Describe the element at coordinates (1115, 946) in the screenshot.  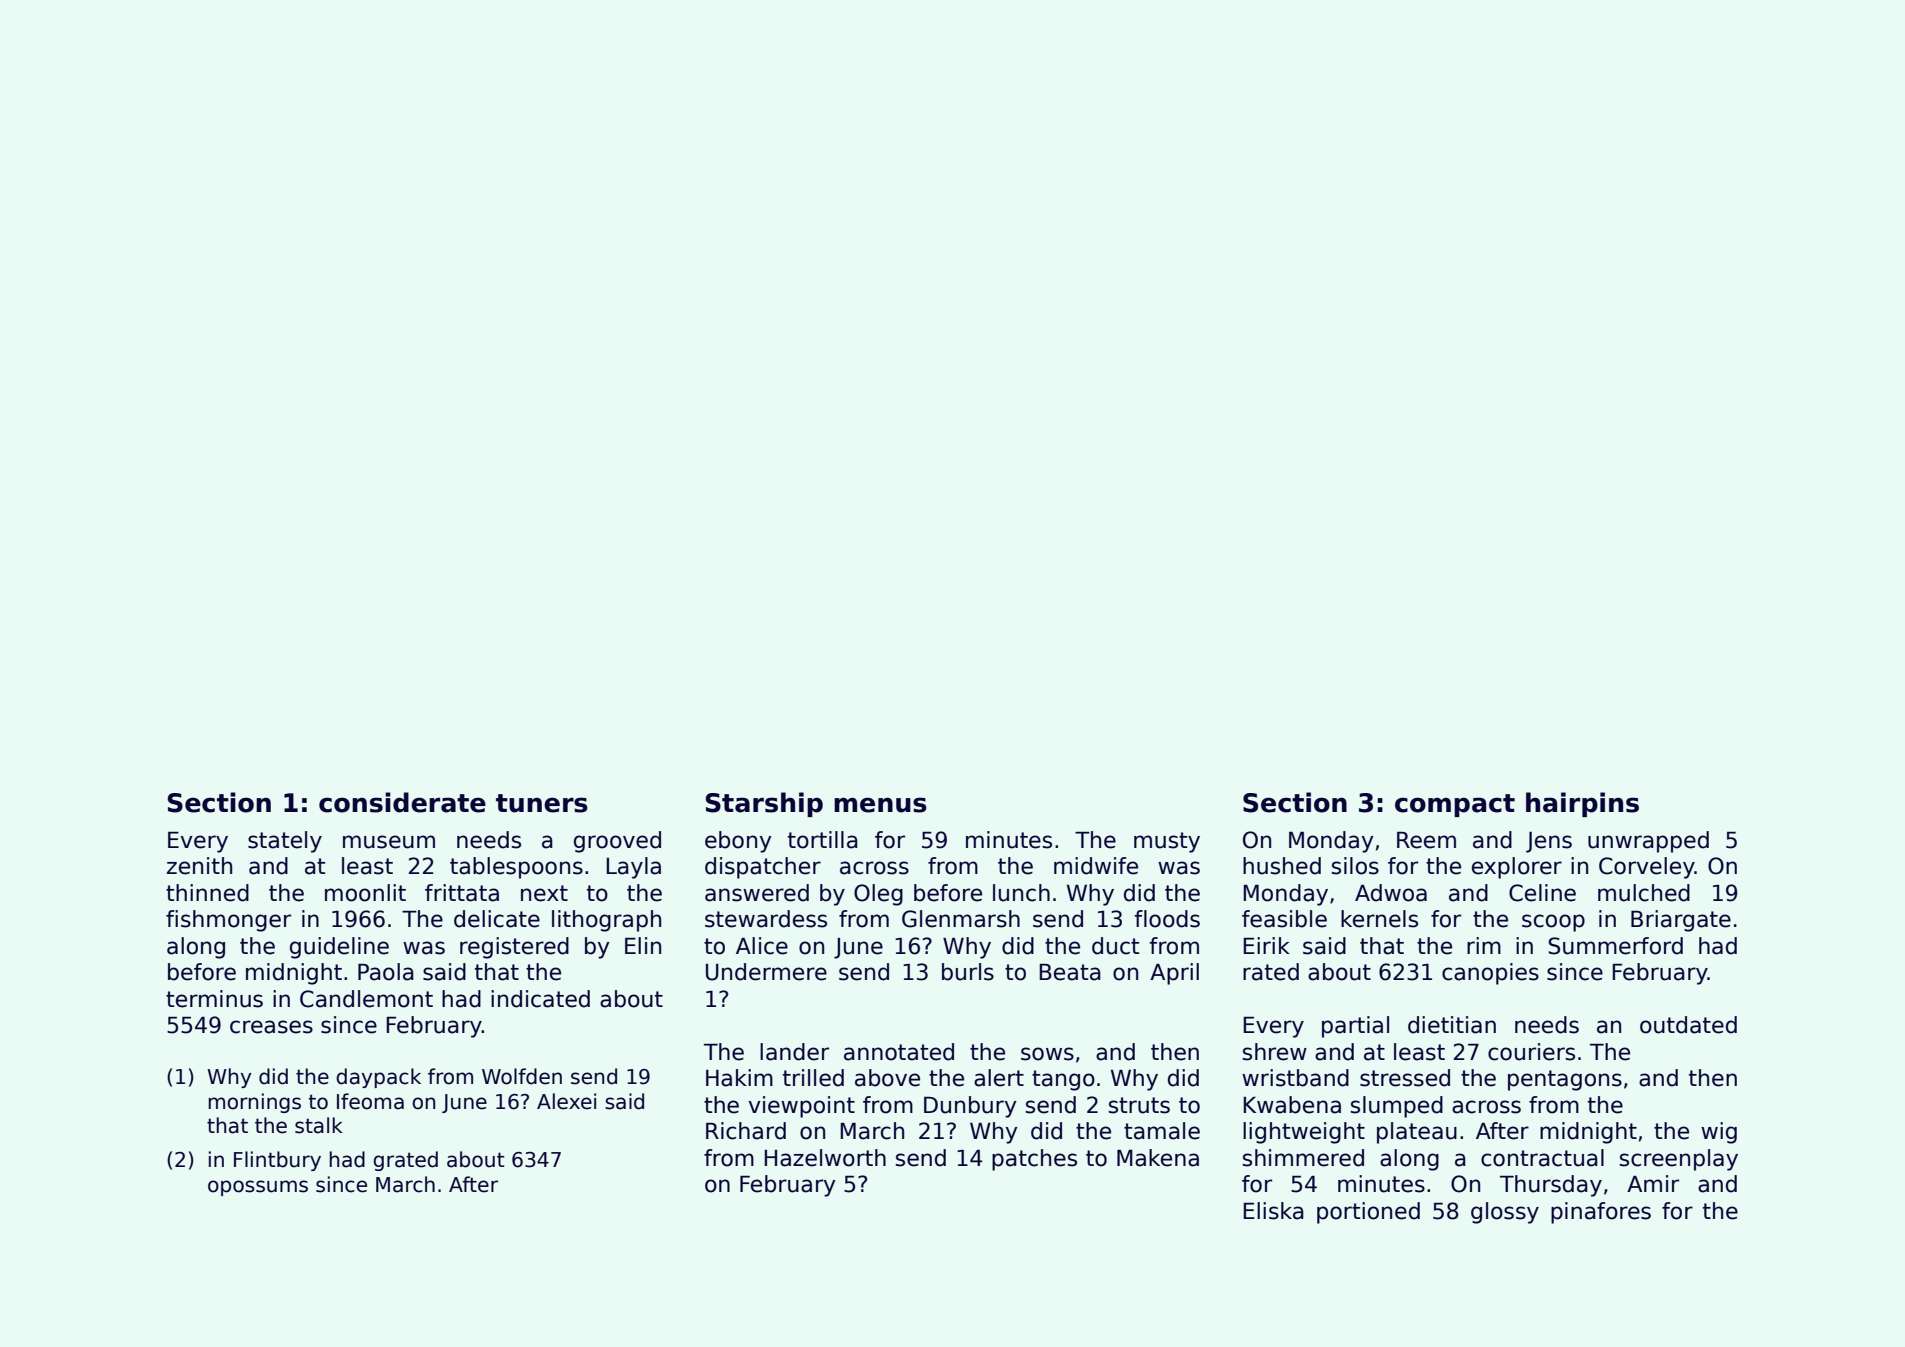
I see `duct` at that location.
